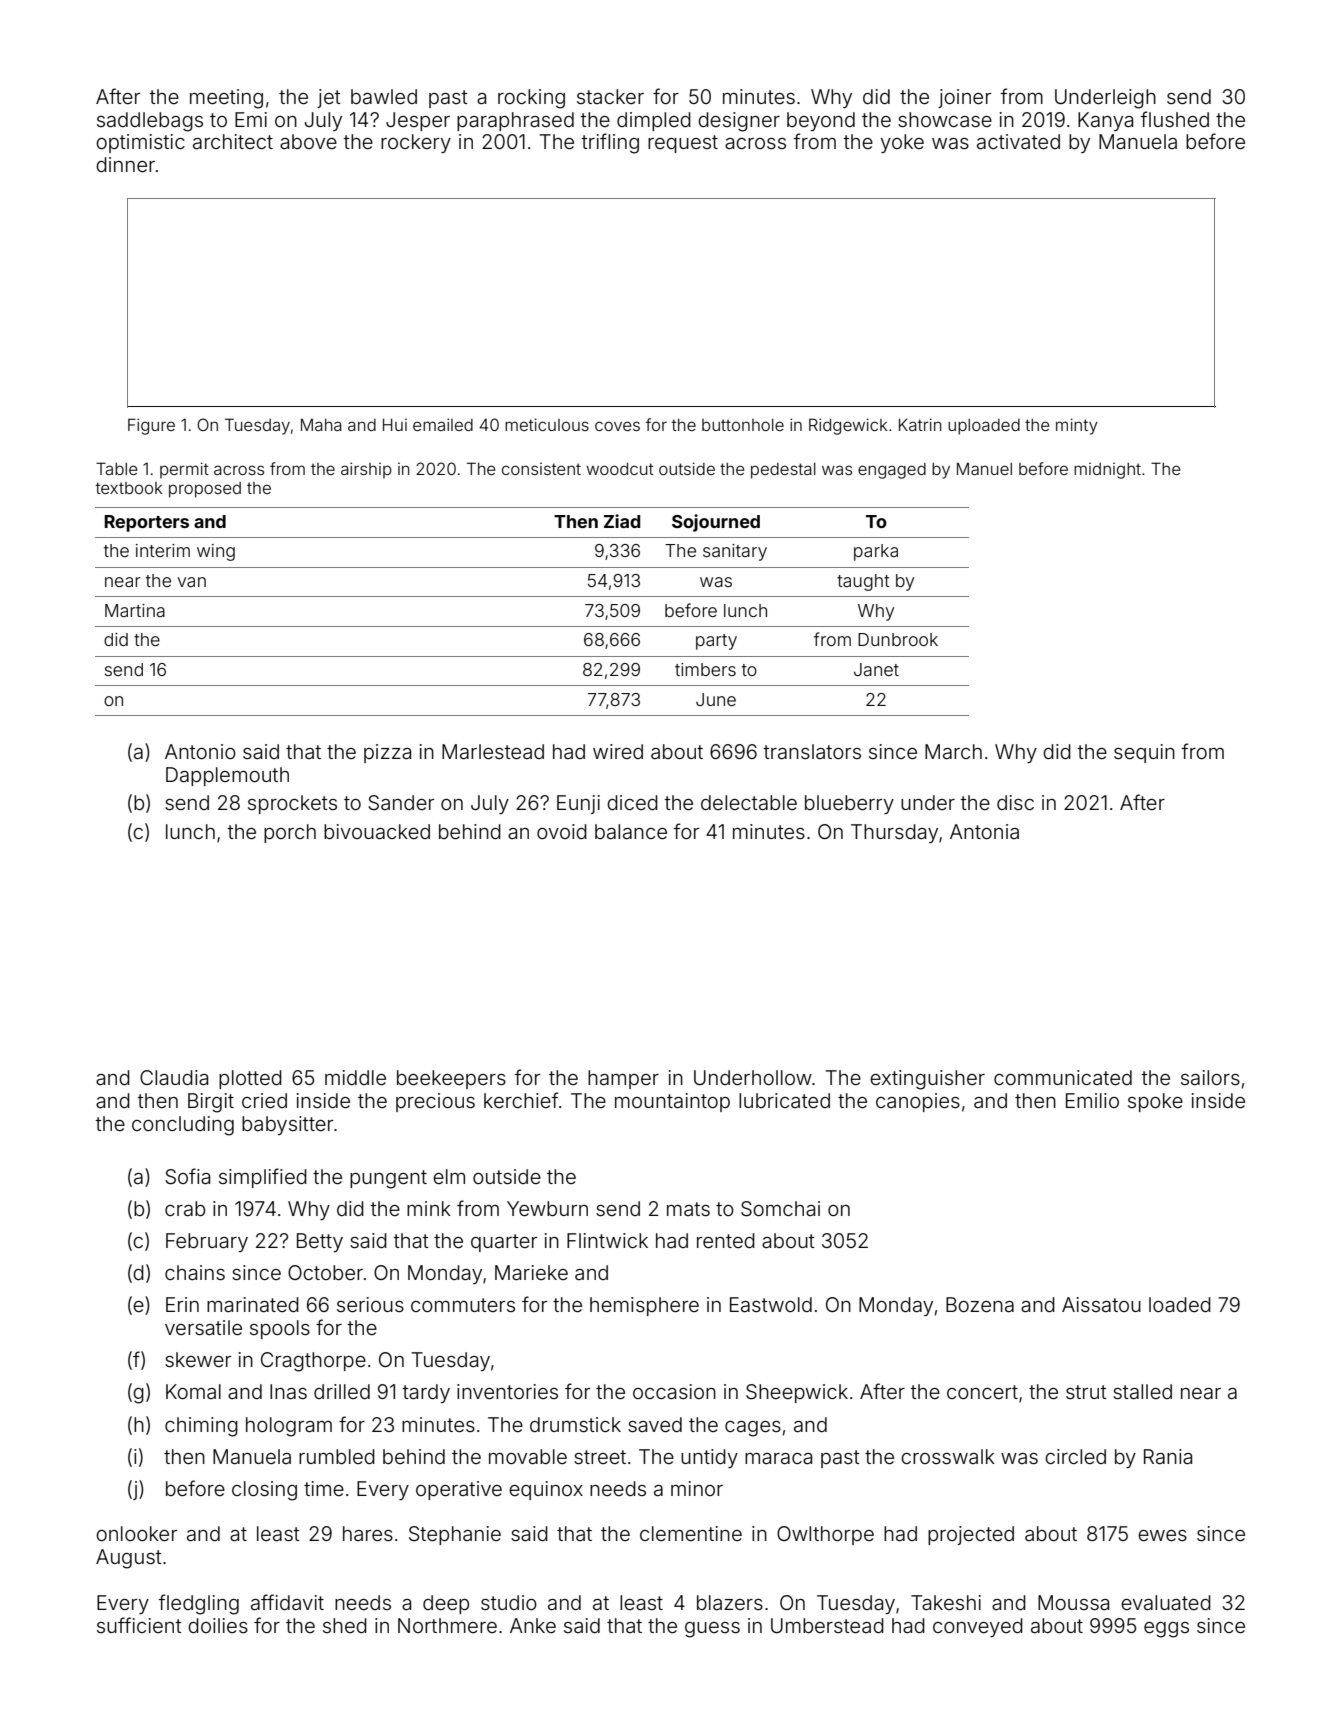  What do you see at coordinates (308, 141) in the screenshot?
I see `above` at bounding box center [308, 141].
